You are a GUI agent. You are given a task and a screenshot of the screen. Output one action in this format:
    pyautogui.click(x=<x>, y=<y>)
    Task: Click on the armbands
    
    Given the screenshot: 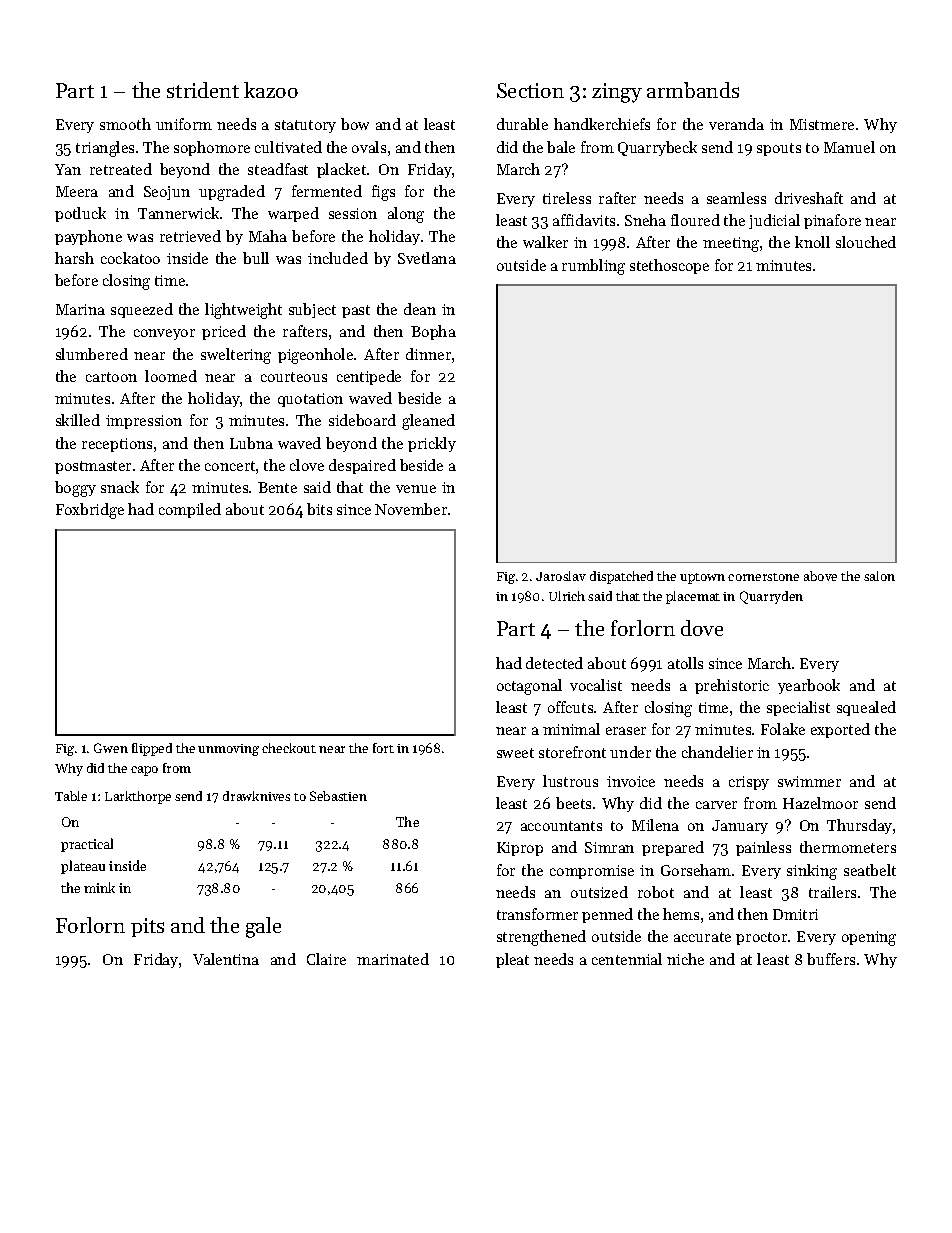 What is the action you would take?
    pyautogui.click(x=693, y=90)
